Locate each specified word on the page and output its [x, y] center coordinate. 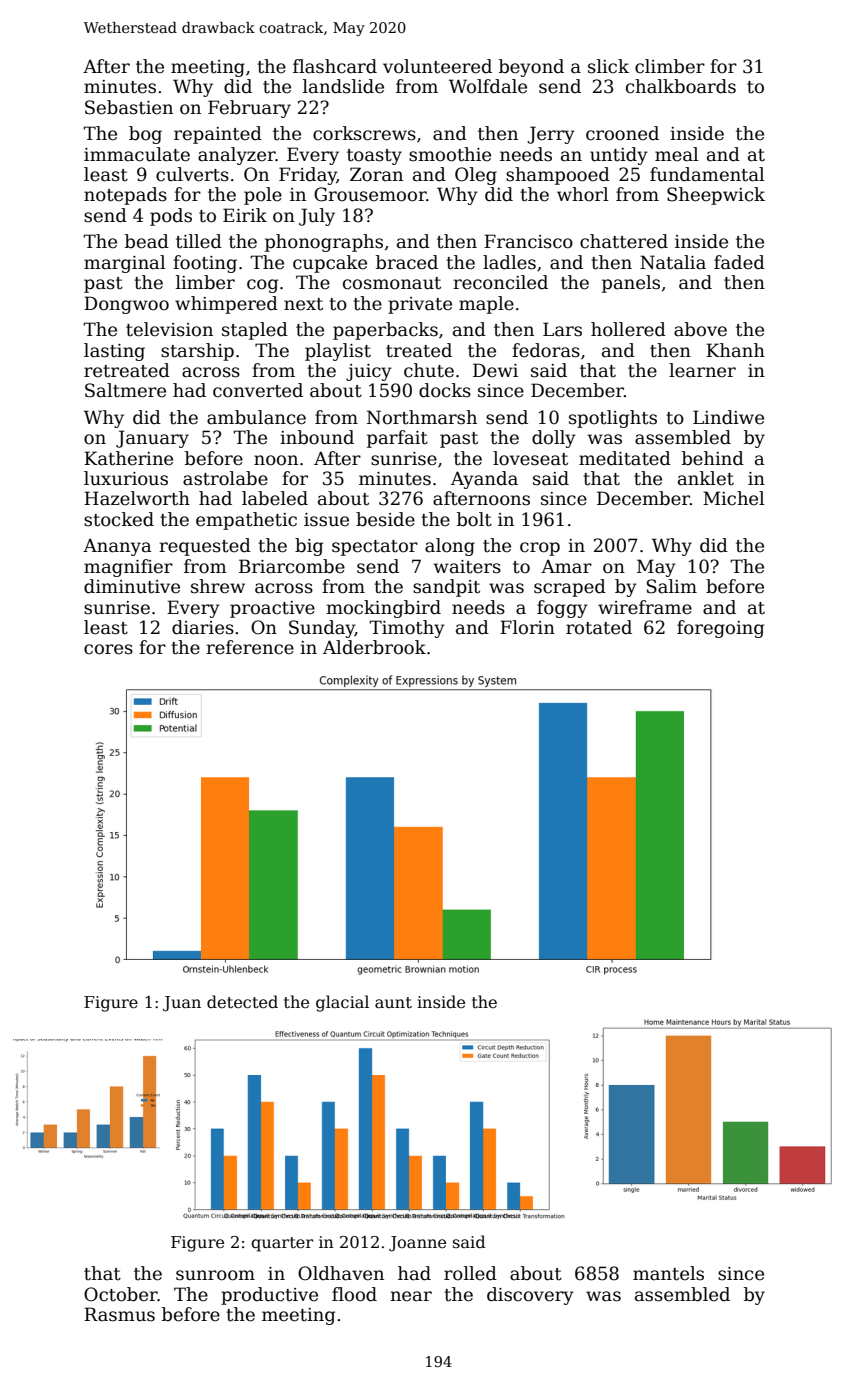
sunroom [215, 1275]
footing [205, 264]
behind [713, 458]
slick [608, 66]
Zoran [376, 174]
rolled [470, 1273]
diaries [203, 627]
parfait [397, 439]
